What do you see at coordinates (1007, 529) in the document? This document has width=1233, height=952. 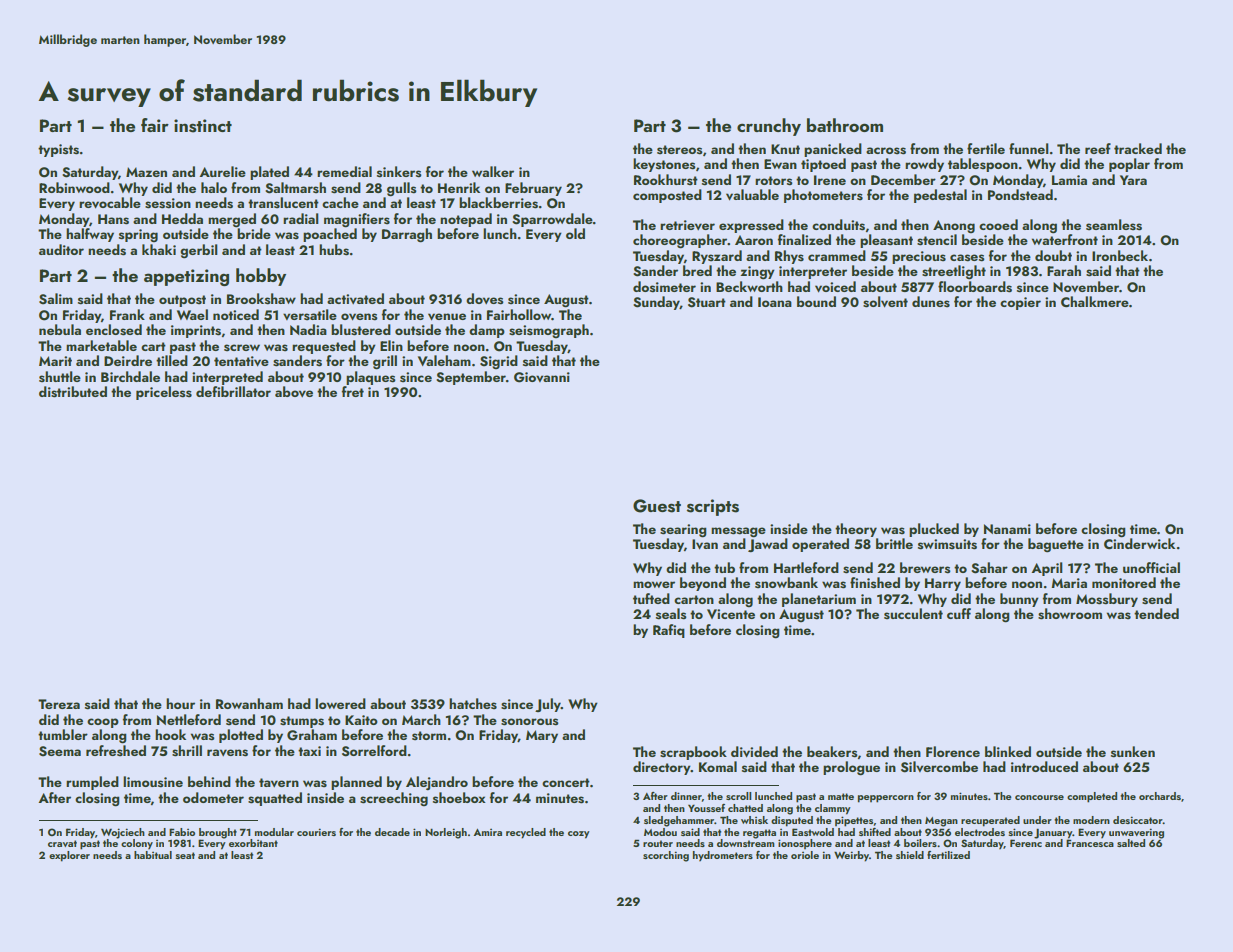 I see `Nanami` at bounding box center [1007, 529].
